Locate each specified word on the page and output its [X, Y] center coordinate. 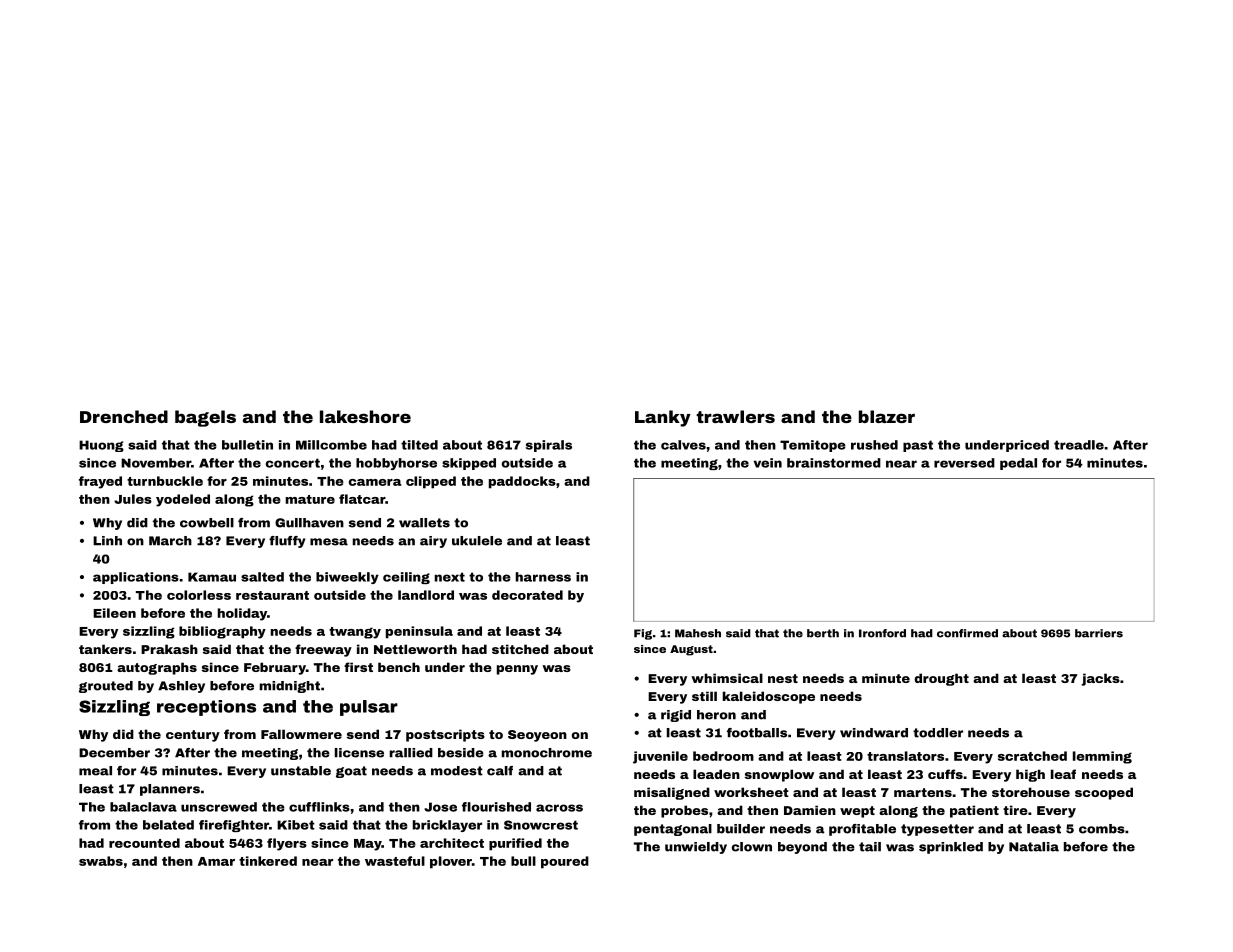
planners [170, 790]
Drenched [124, 416]
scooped [1104, 793]
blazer [887, 416]
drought [941, 679]
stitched [520, 649]
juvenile [660, 757]
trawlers [735, 416]
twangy [355, 633]
